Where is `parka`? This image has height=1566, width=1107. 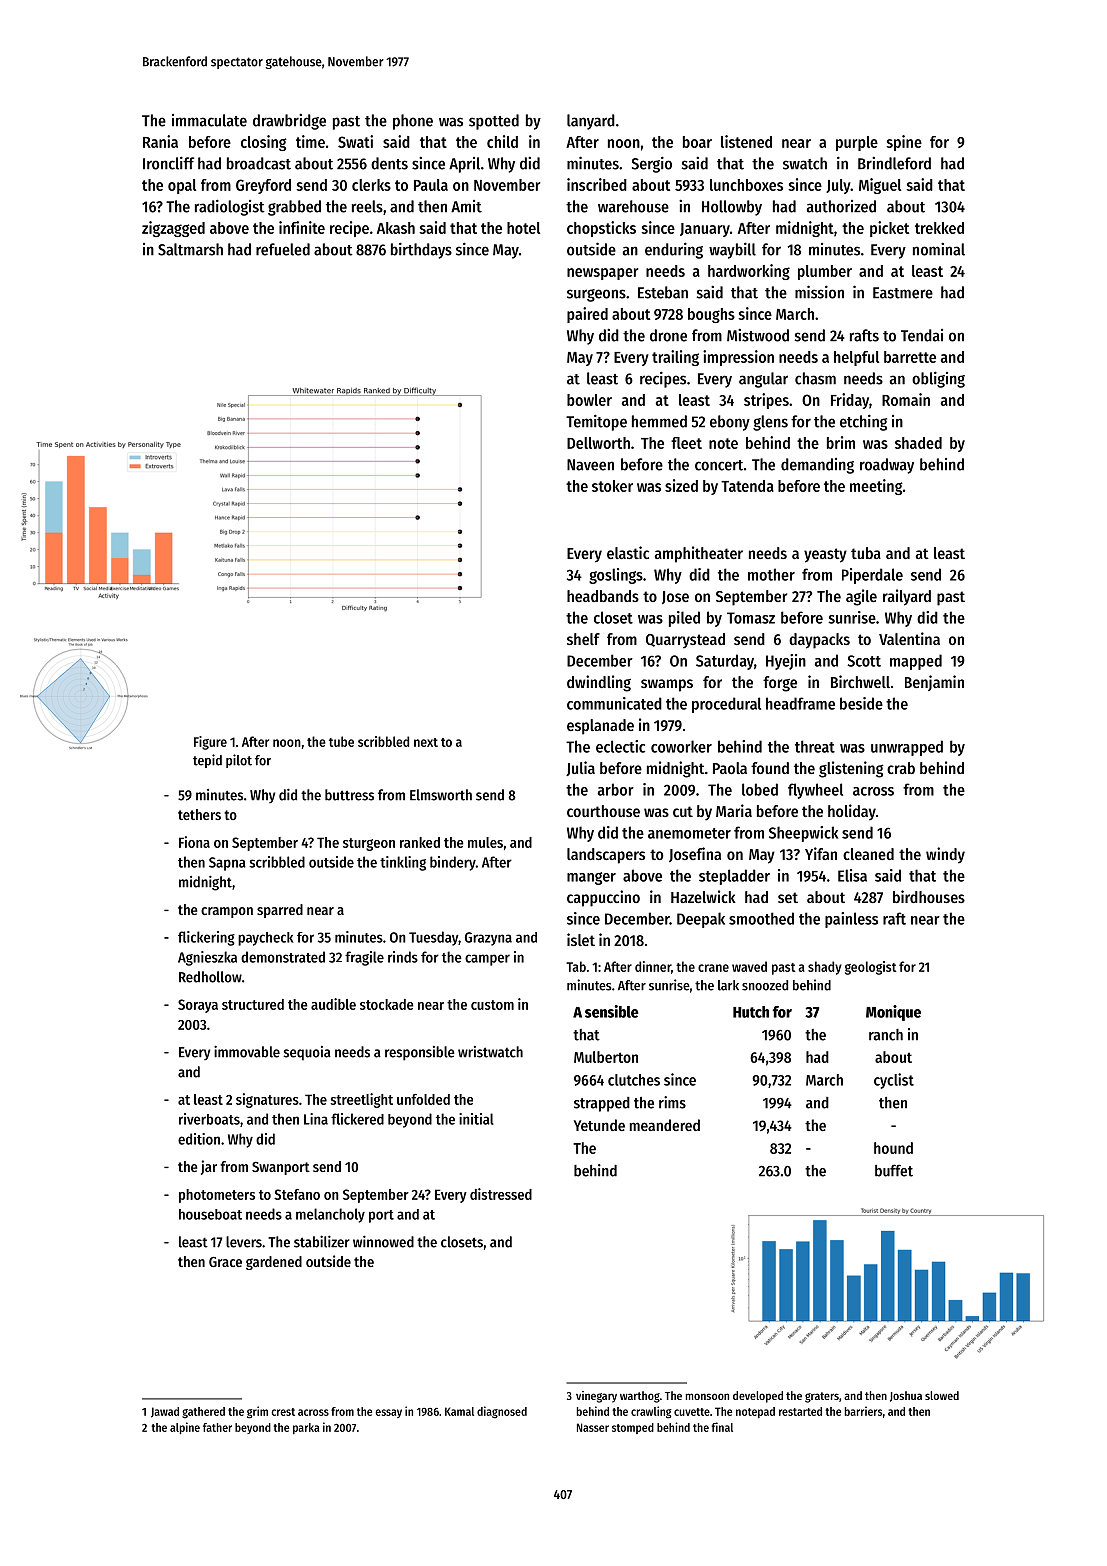 parka is located at coordinates (306, 1428).
